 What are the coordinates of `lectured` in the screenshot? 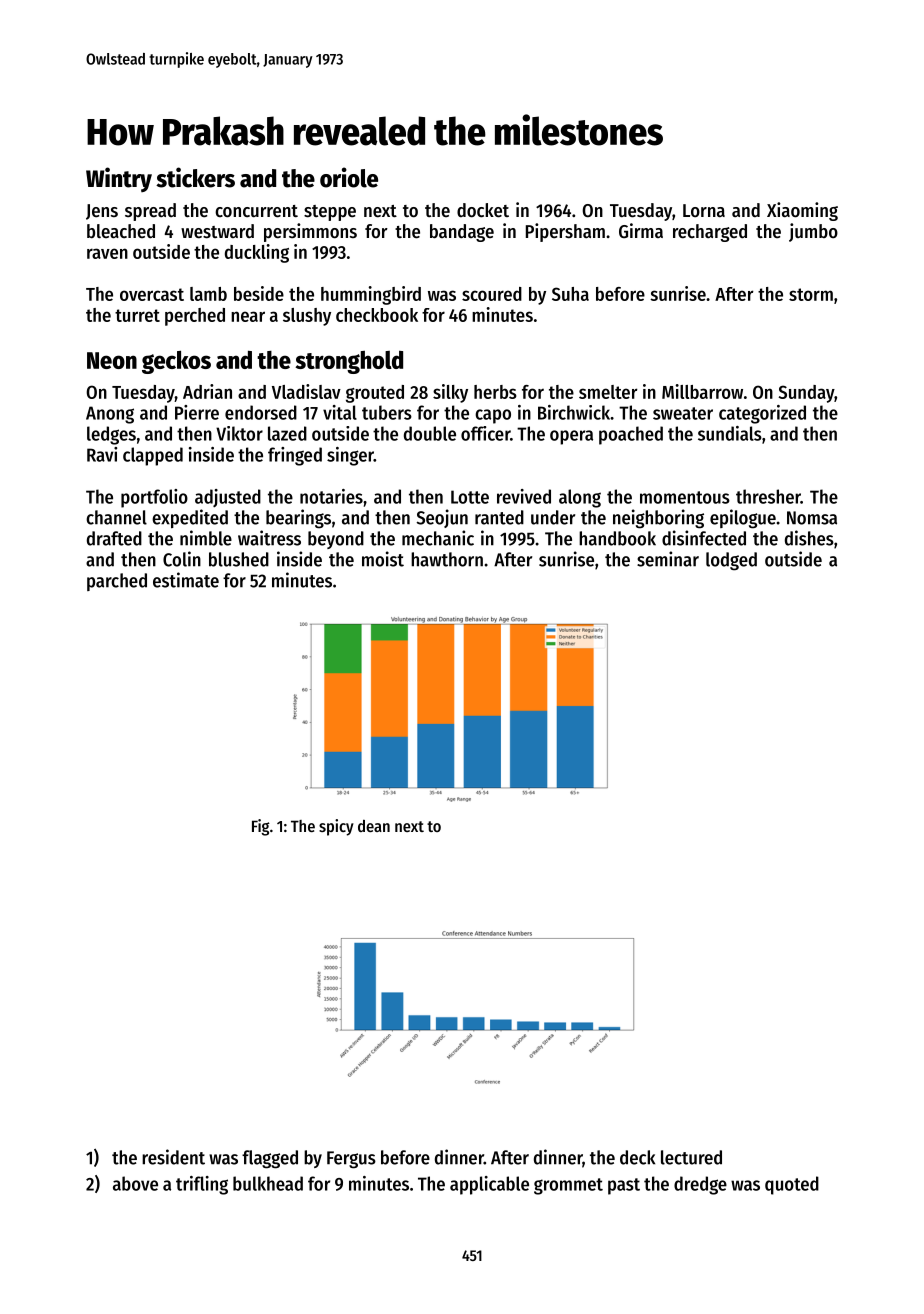 It's located at (691, 1157).
